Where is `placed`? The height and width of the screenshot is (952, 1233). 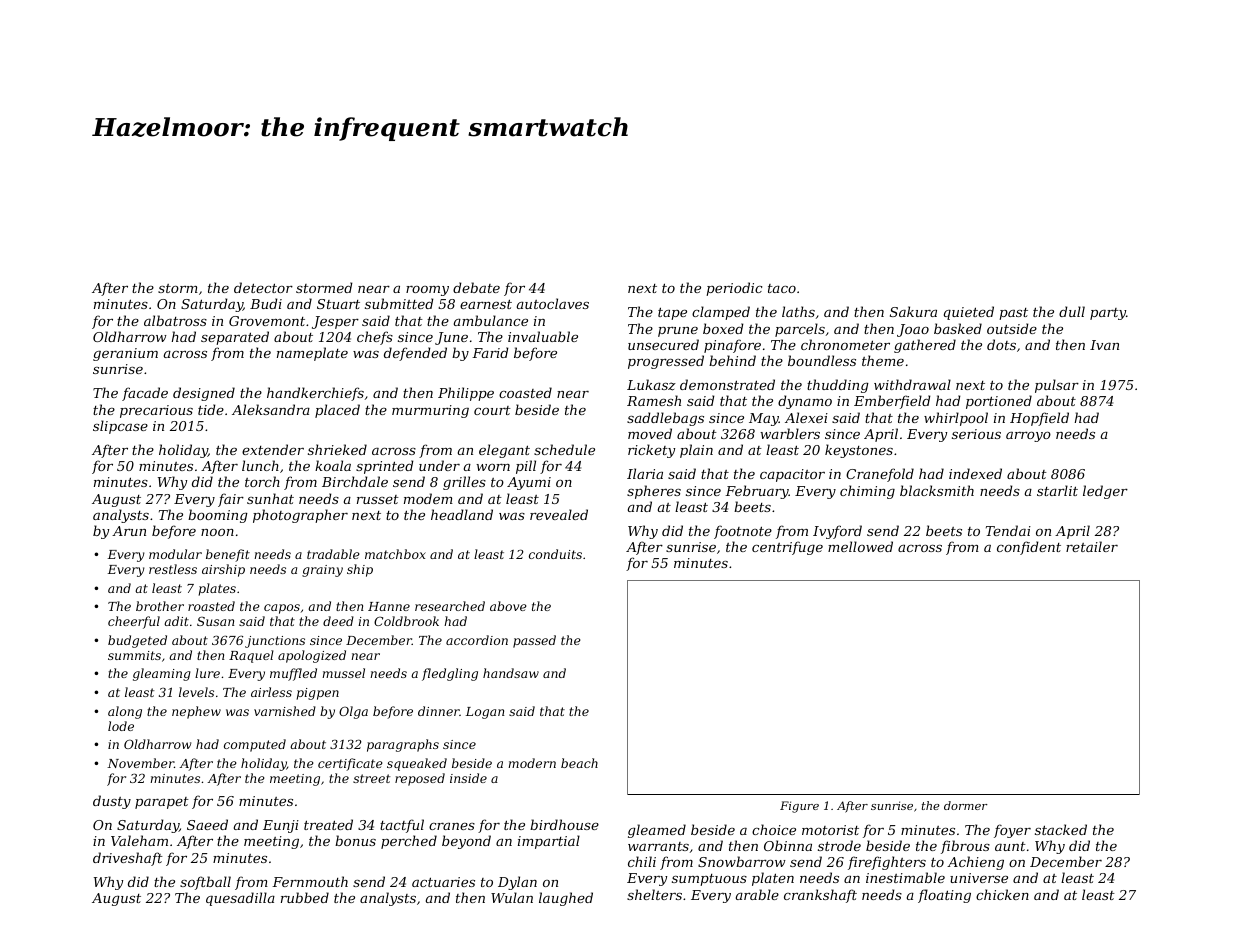
placed is located at coordinates (337, 411).
